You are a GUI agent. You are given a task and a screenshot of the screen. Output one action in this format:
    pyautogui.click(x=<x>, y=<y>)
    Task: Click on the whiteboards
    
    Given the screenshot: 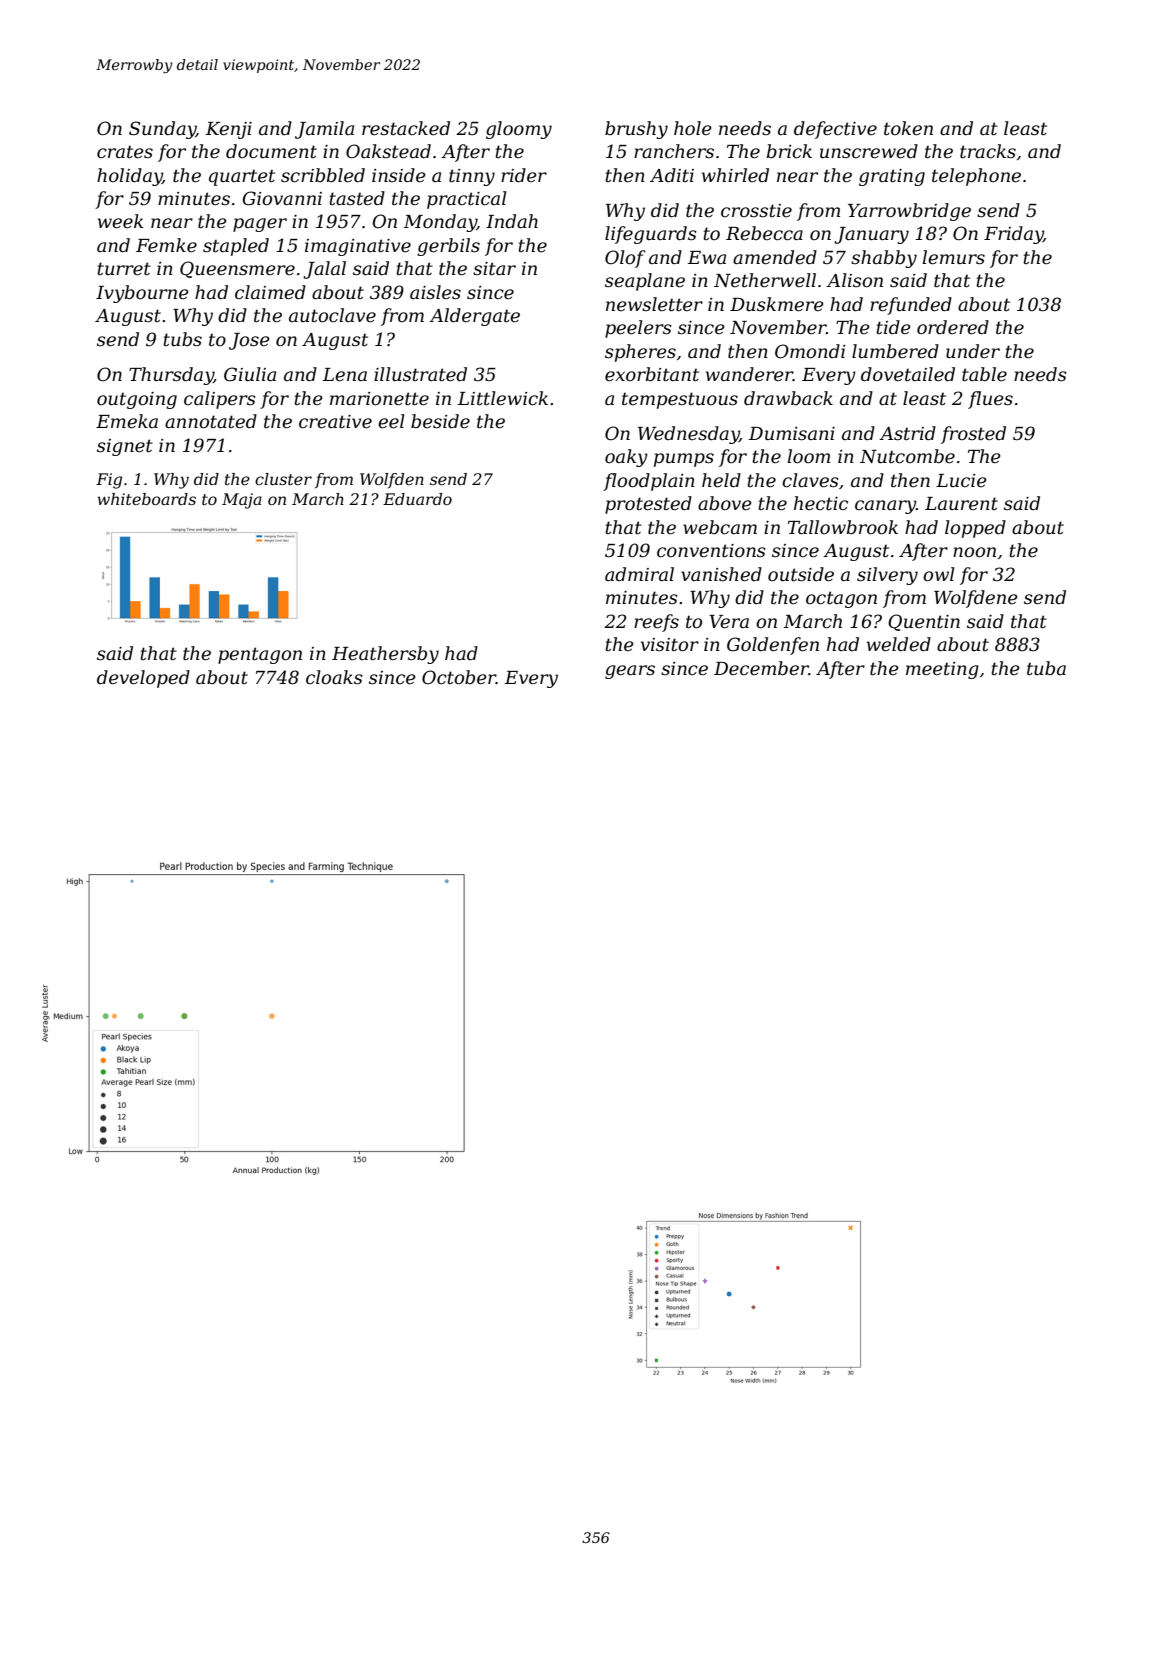 What is the action you would take?
    pyautogui.click(x=146, y=499)
